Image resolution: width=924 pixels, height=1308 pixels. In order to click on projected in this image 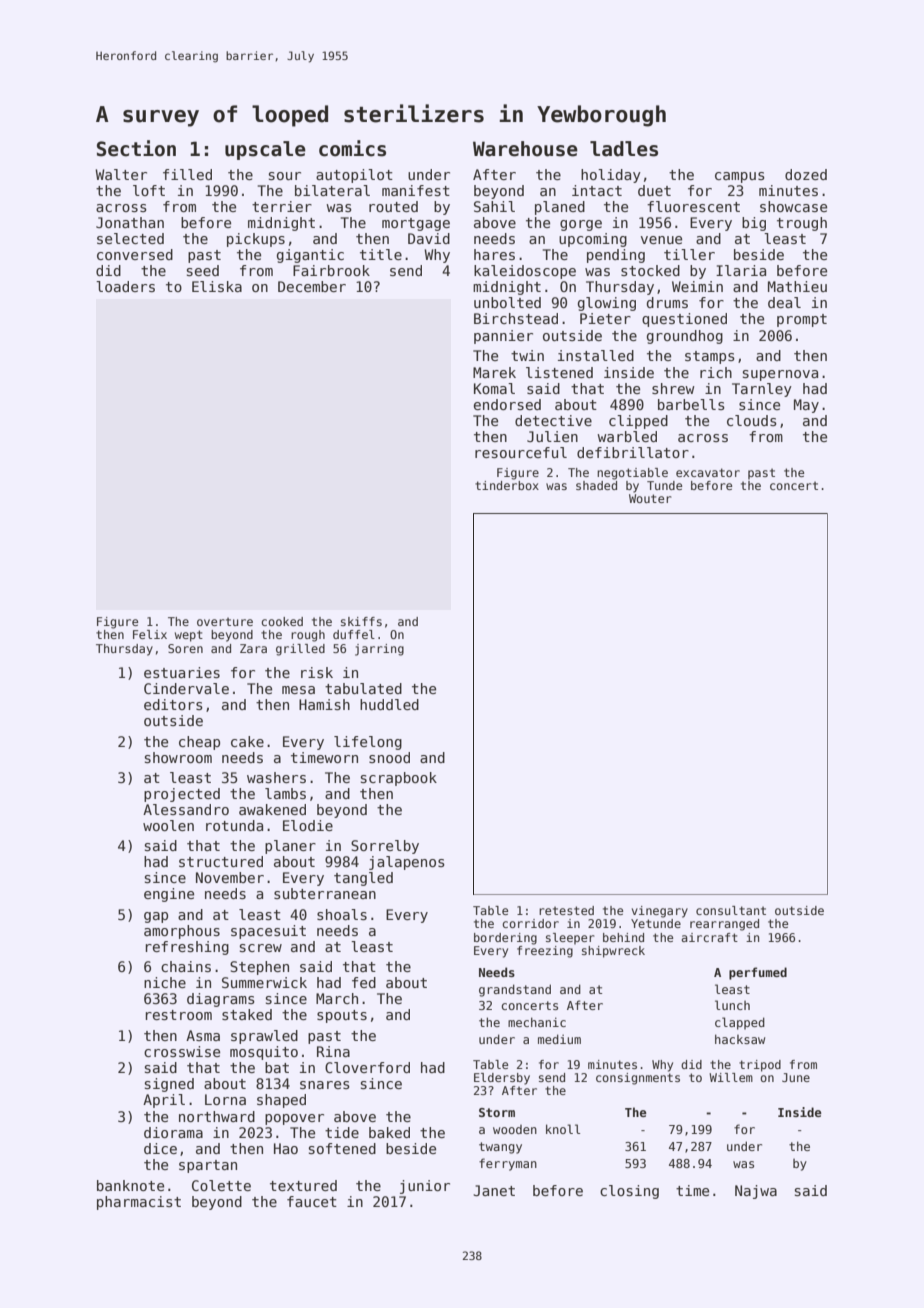, I will do `click(182, 795)`.
